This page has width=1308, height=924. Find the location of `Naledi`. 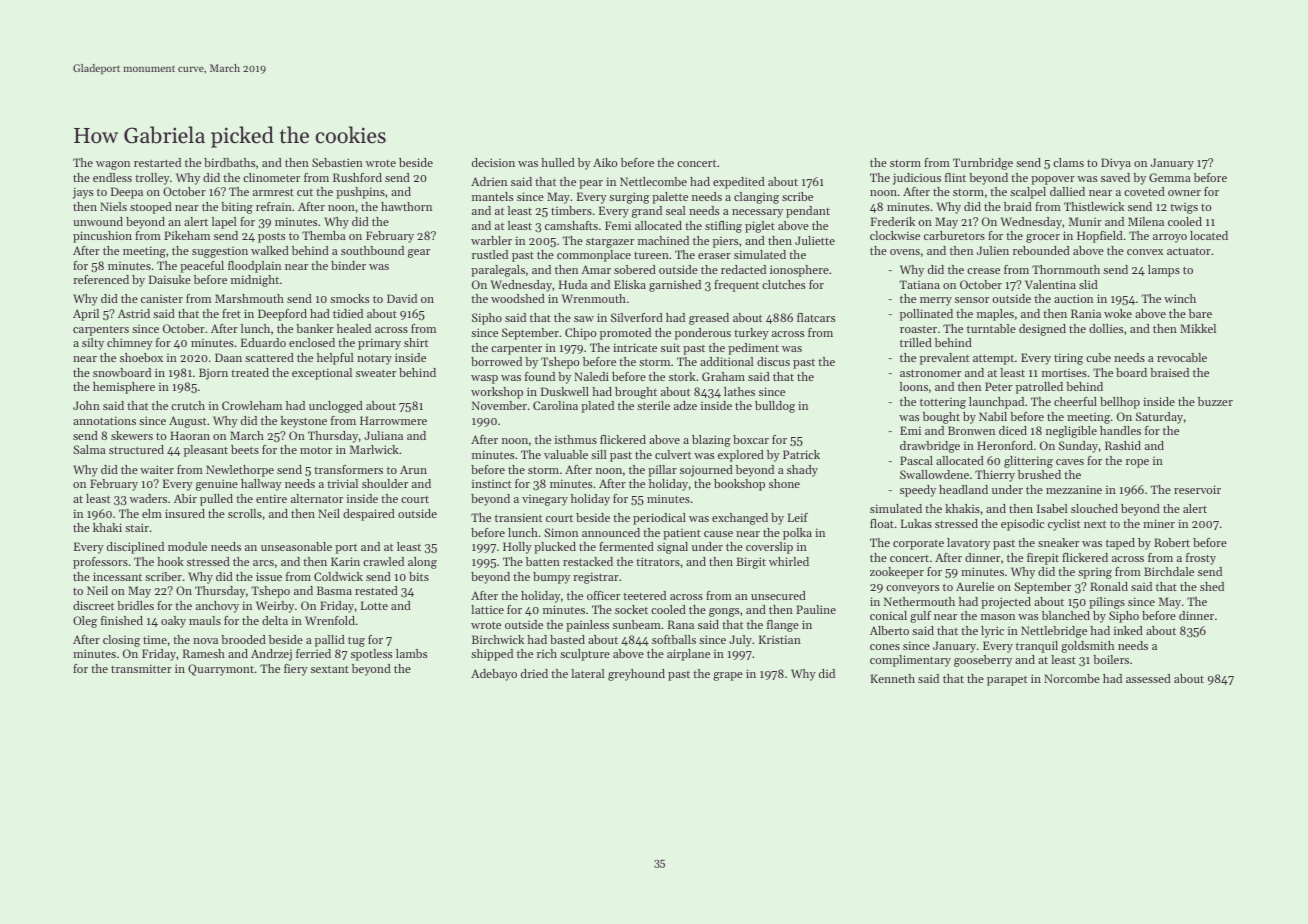

Naledi is located at coordinates (591, 376).
